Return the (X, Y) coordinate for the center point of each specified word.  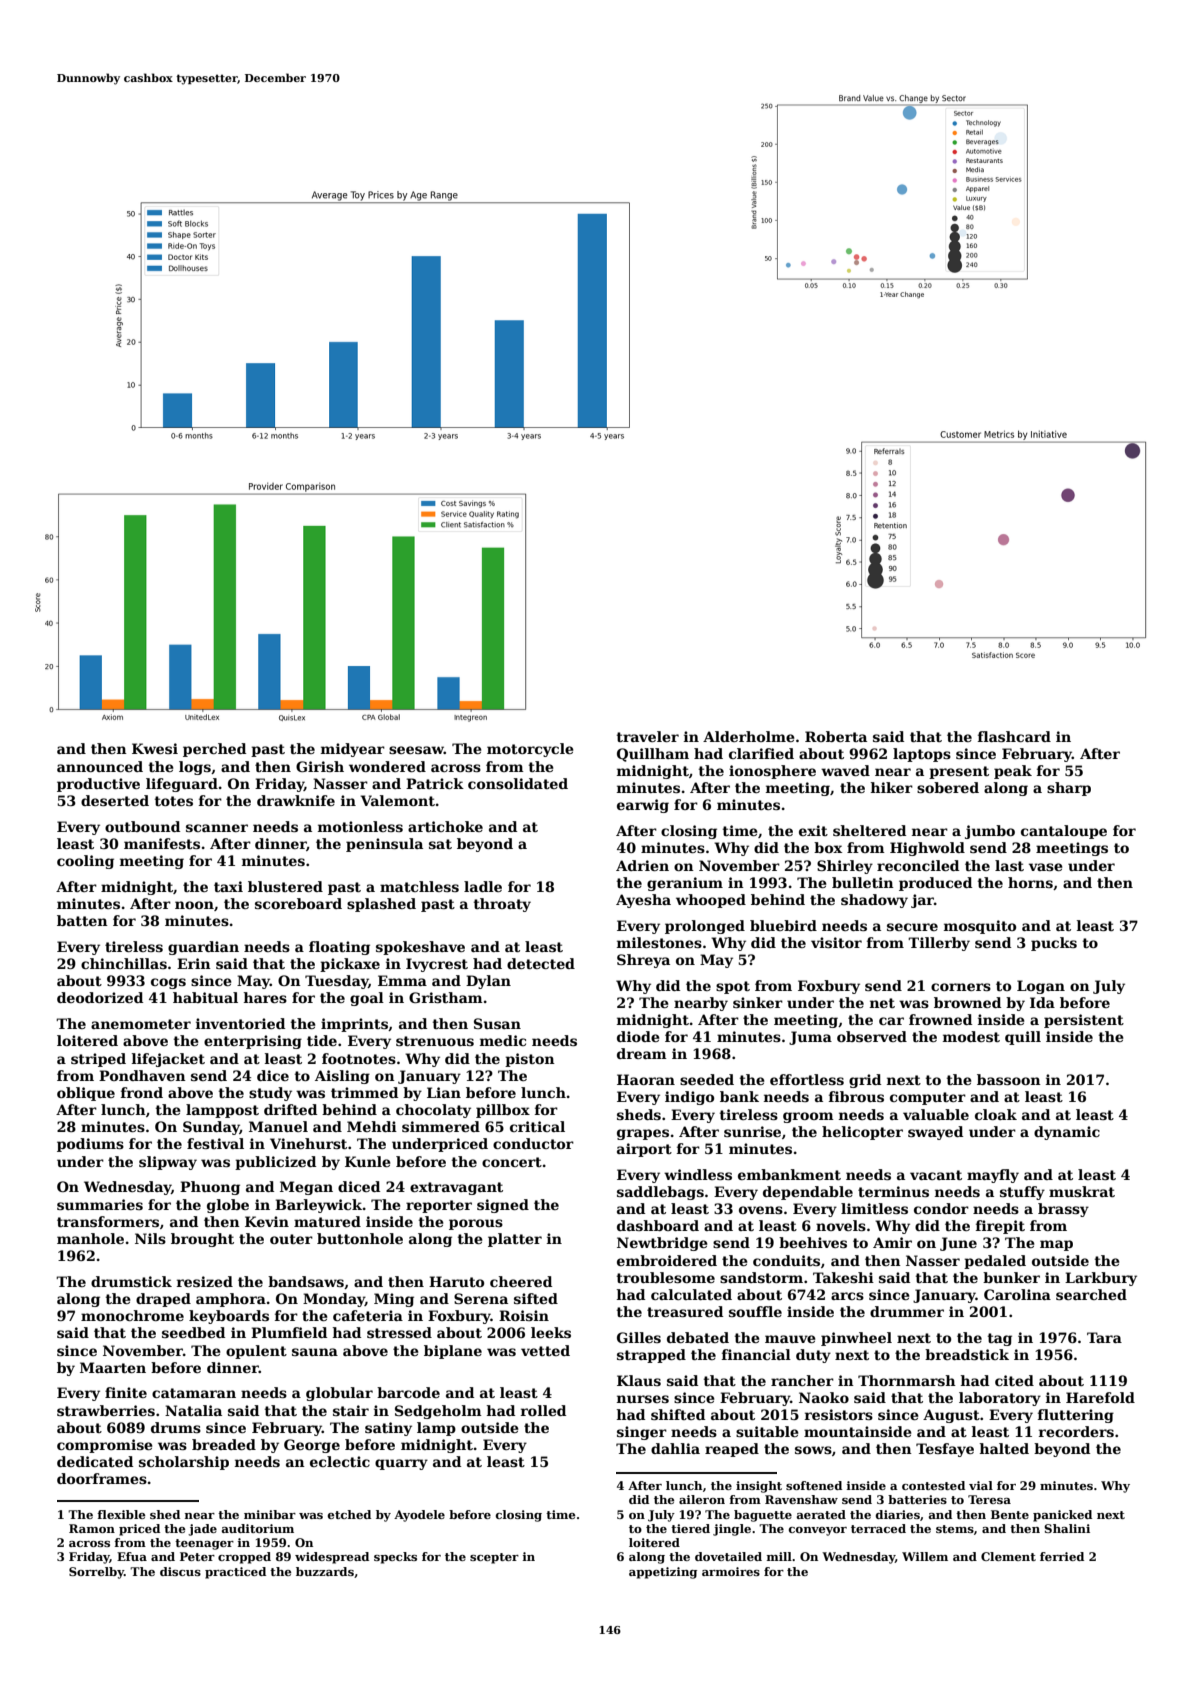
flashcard (1014, 736)
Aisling (342, 1077)
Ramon (92, 1528)
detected (541, 963)
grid (865, 1081)
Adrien (642, 865)
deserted (115, 800)
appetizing (663, 1573)
